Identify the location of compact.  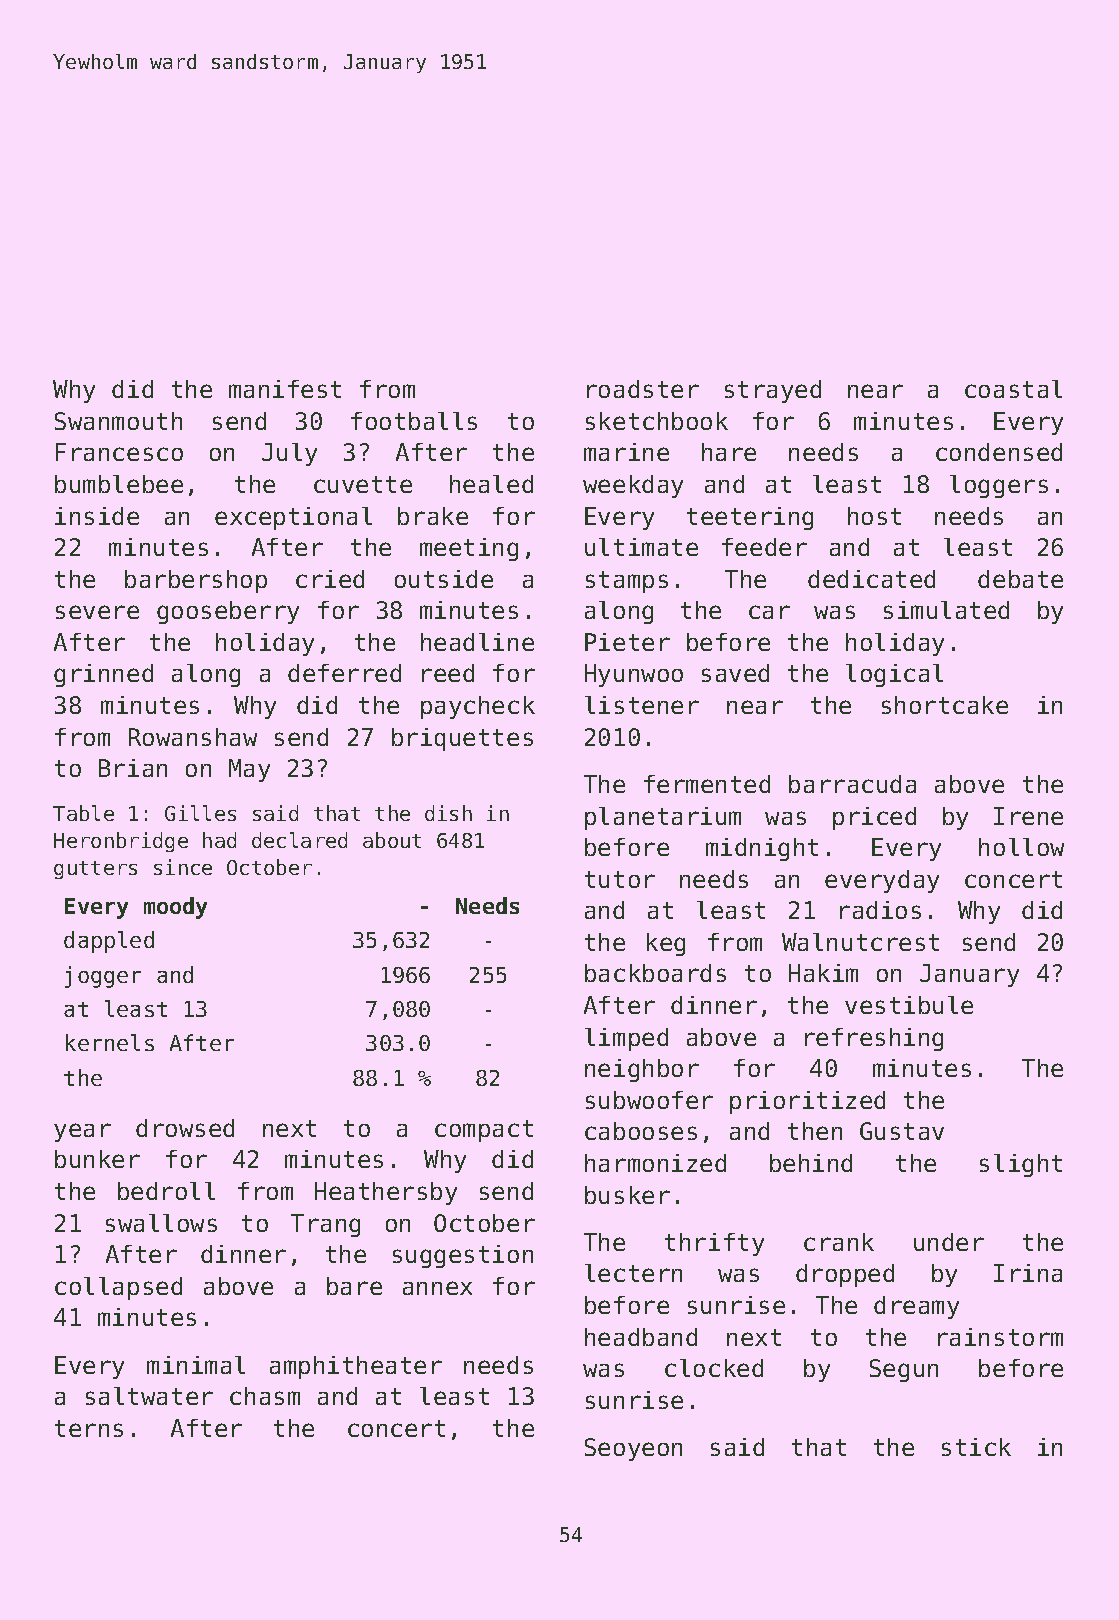
(484, 1131).
